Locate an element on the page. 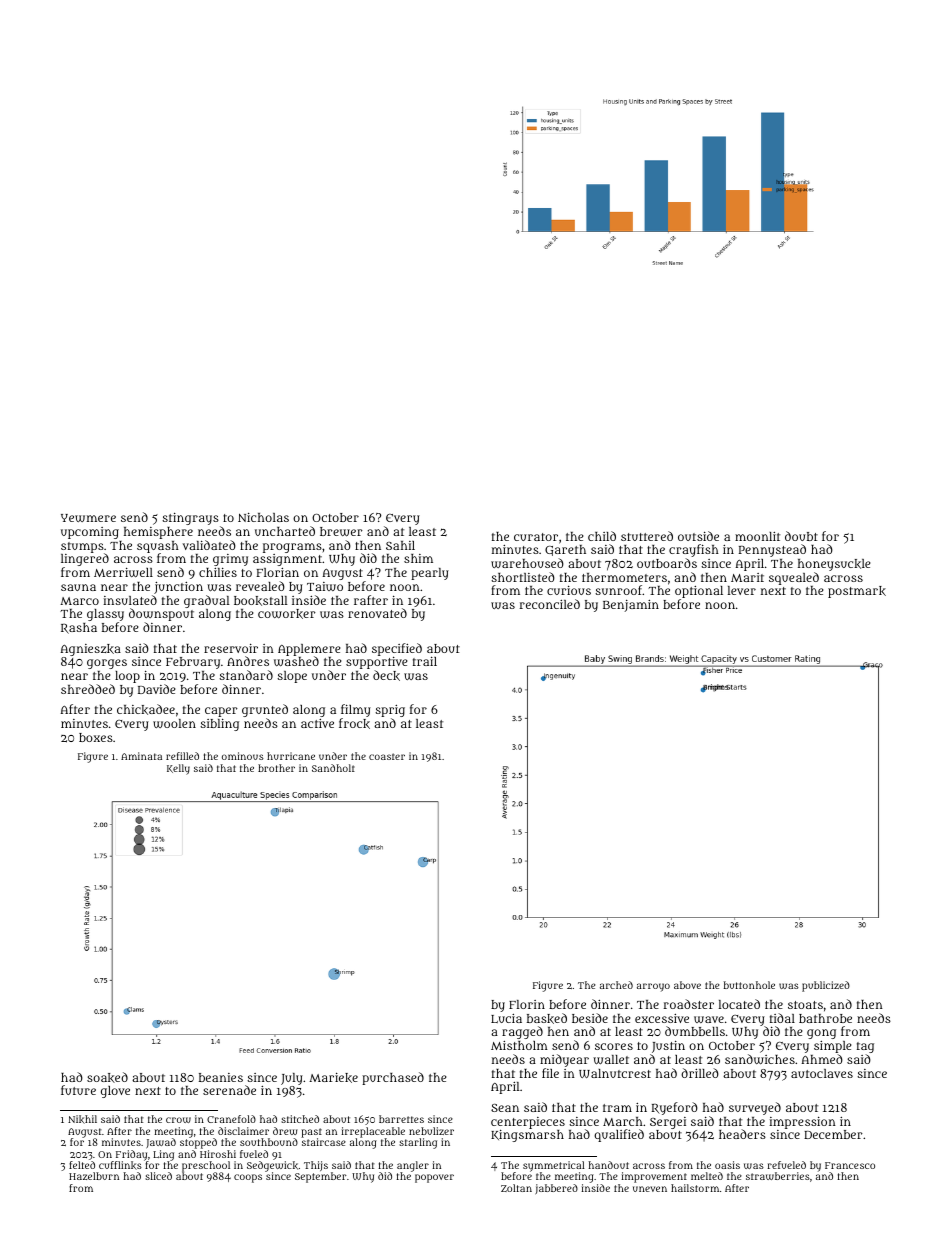 The width and height of the page is (952, 1233). reconciled is located at coordinates (550, 604).
